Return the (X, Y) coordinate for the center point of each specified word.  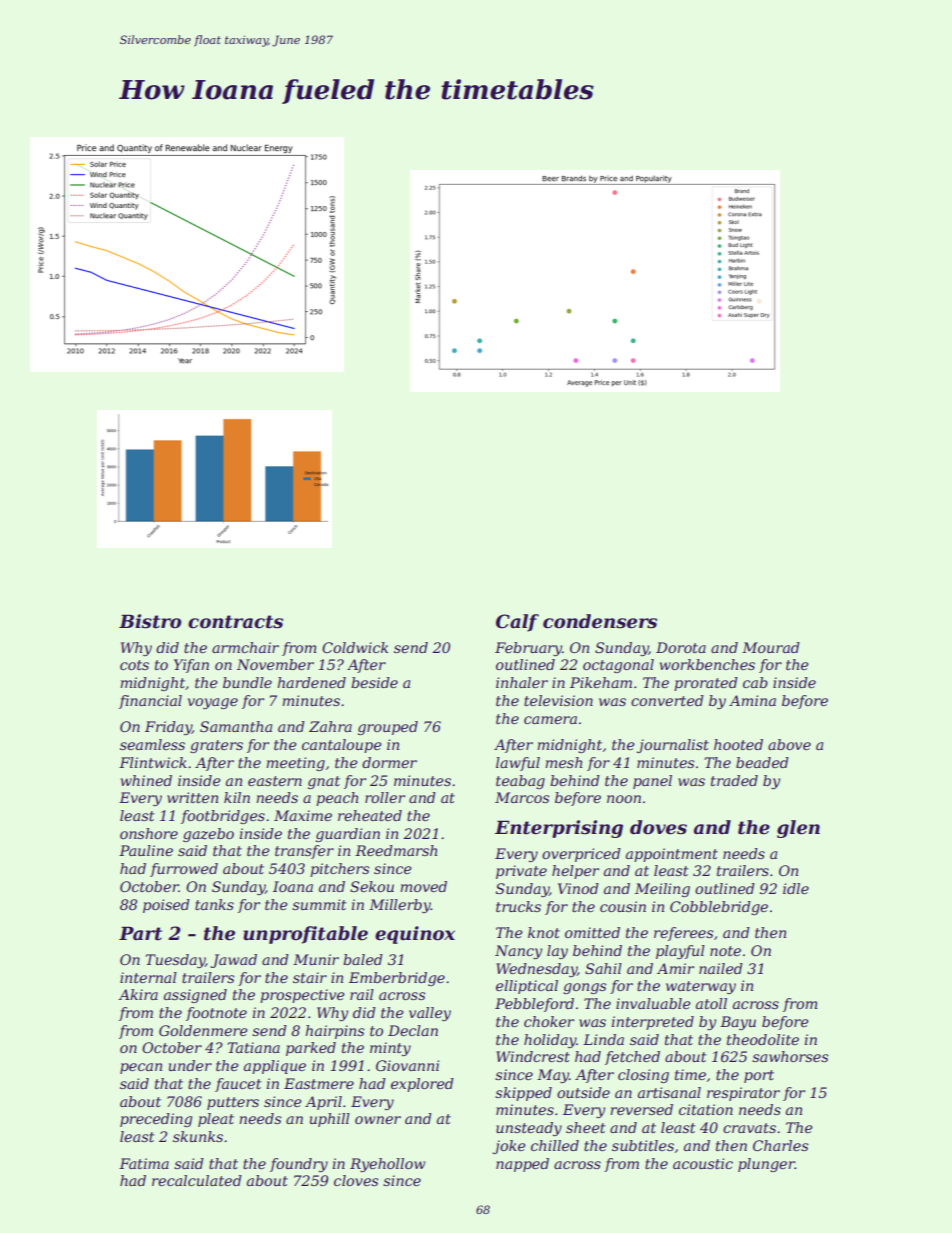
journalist (673, 746)
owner (378, 1120)
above (789, 744)
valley (430, 1014)
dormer (389, 762)
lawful (518, 764)
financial (150, 702)
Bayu (738, 1023)
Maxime (303, 815)
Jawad (233, 961)
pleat (216, 1120)
